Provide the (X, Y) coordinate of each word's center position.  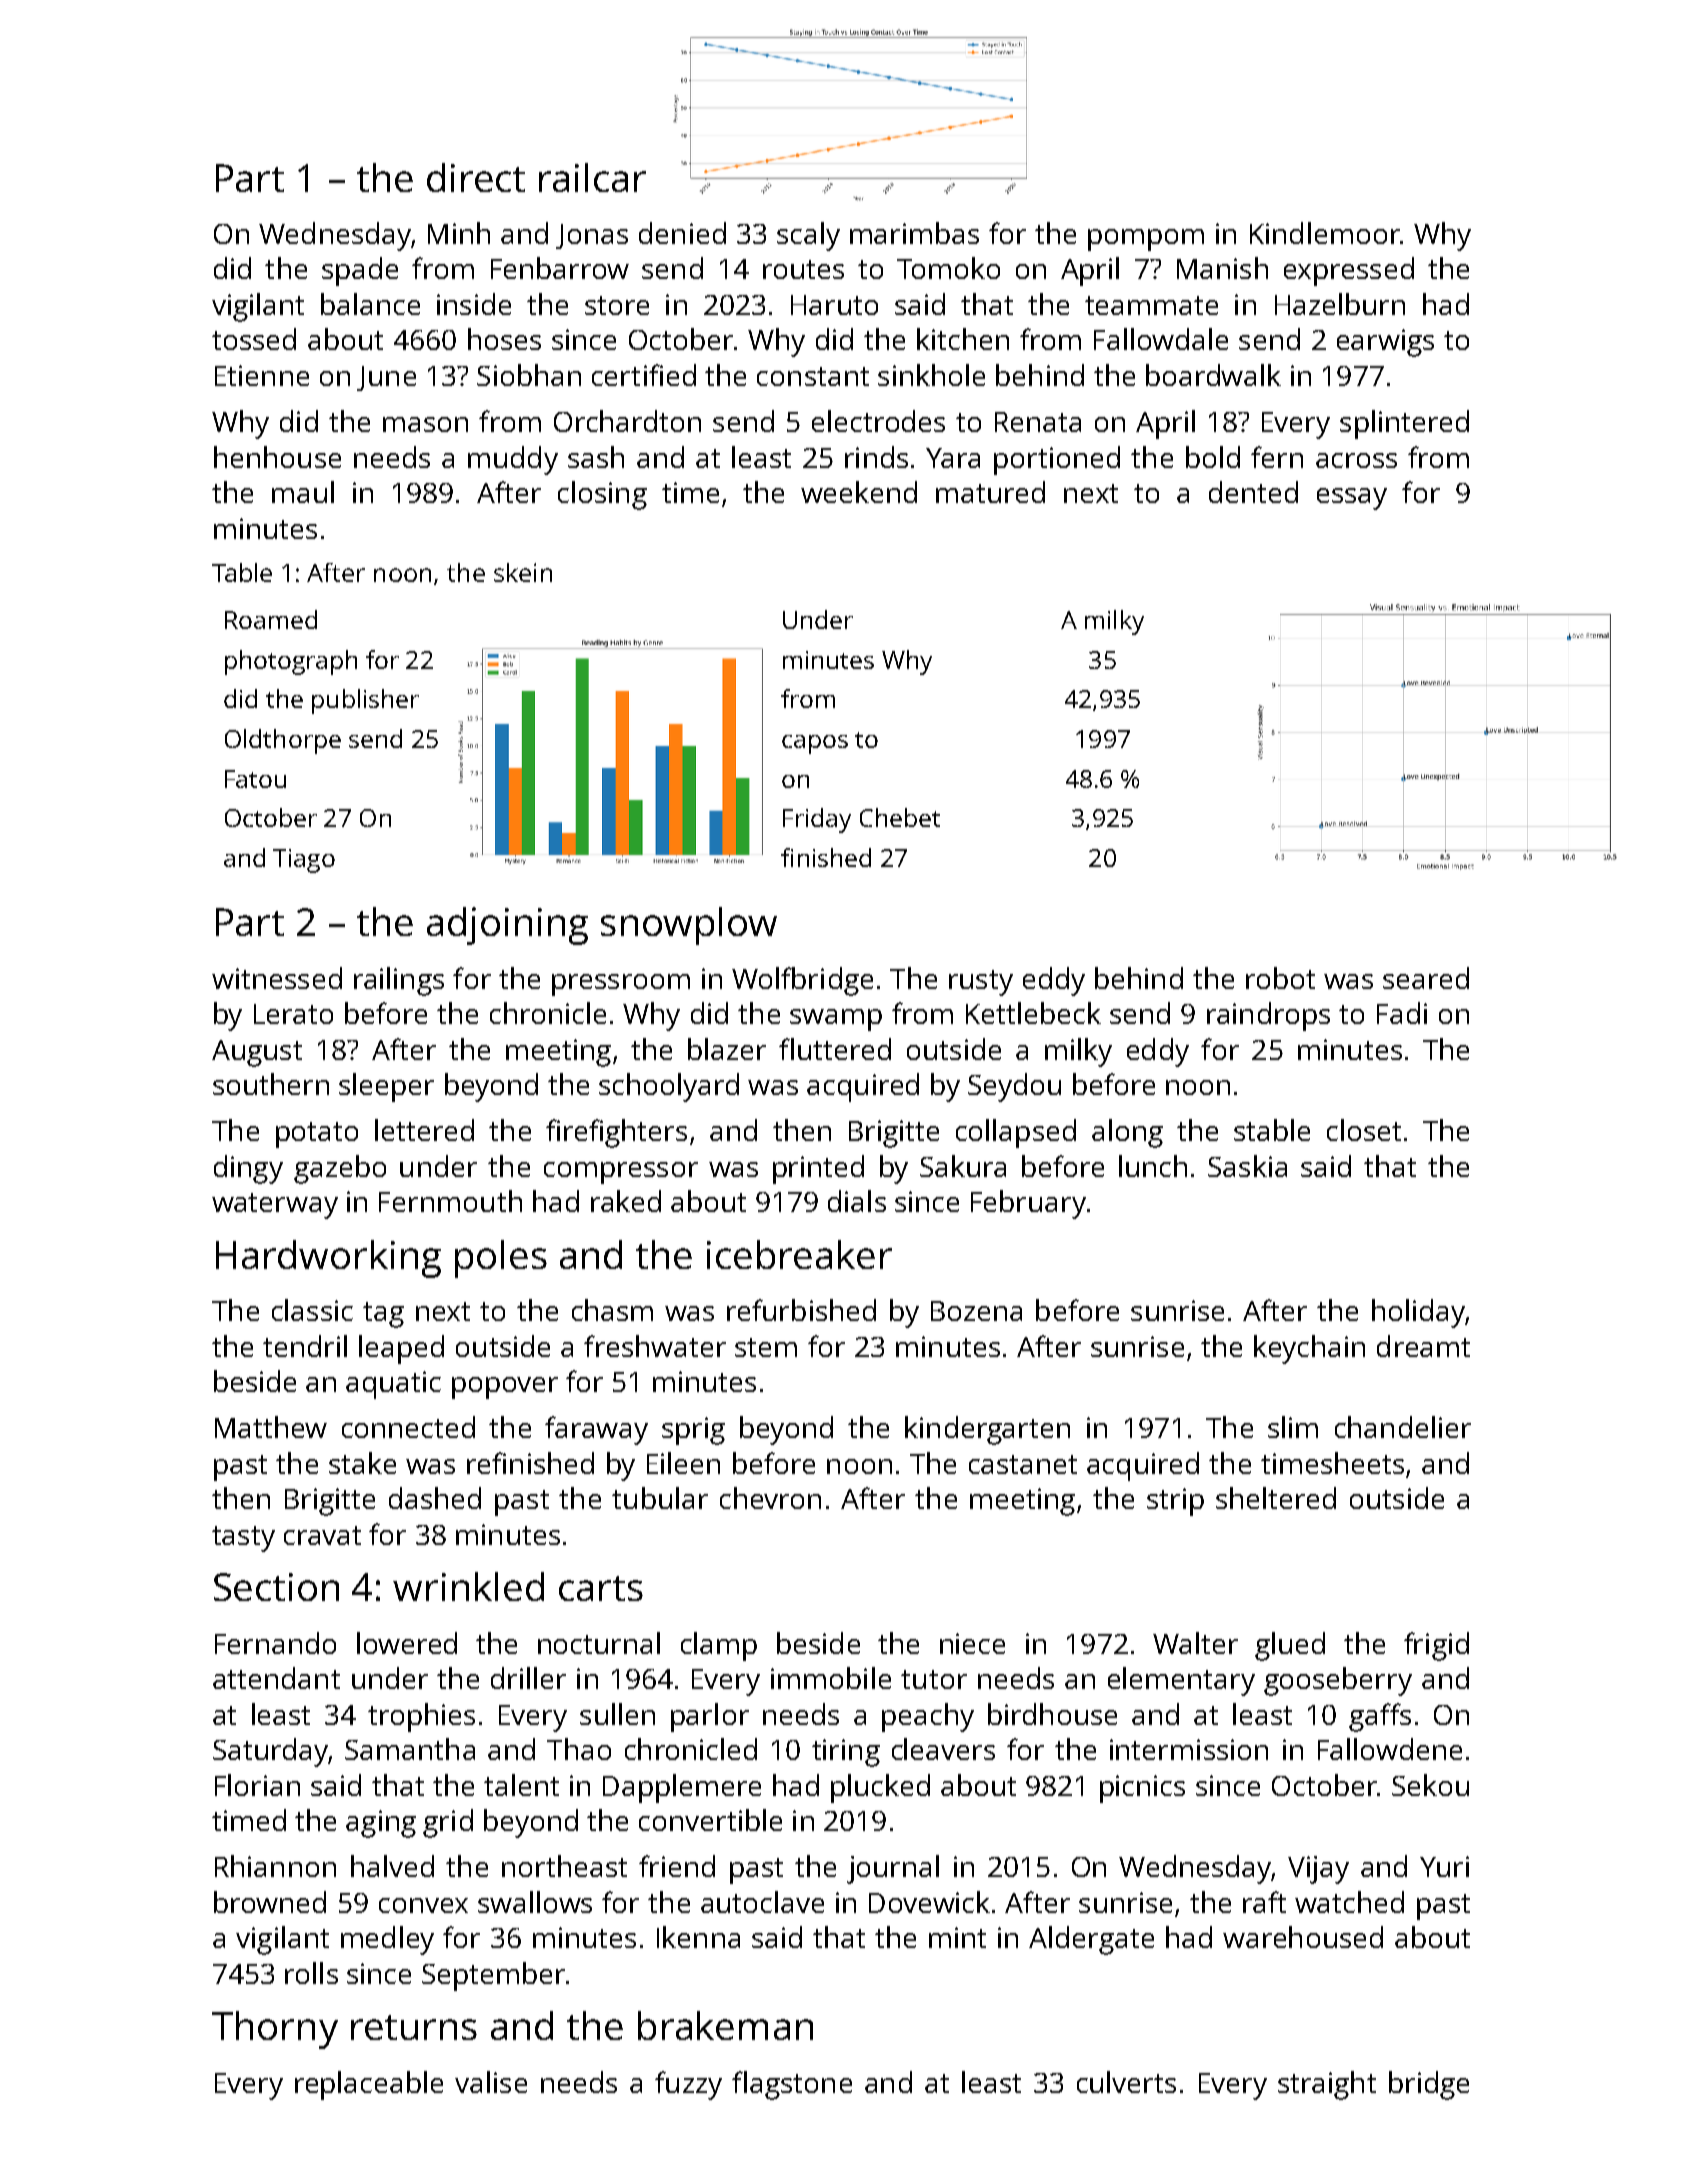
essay (1352, 499)
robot (1280, 978)
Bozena (976, 1311)
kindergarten (987, 1430)
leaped (401, 1349)
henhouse (277, 457)
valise (491, 2082)
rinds (876, 457)
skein (523, 572)
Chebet (900, 817)
